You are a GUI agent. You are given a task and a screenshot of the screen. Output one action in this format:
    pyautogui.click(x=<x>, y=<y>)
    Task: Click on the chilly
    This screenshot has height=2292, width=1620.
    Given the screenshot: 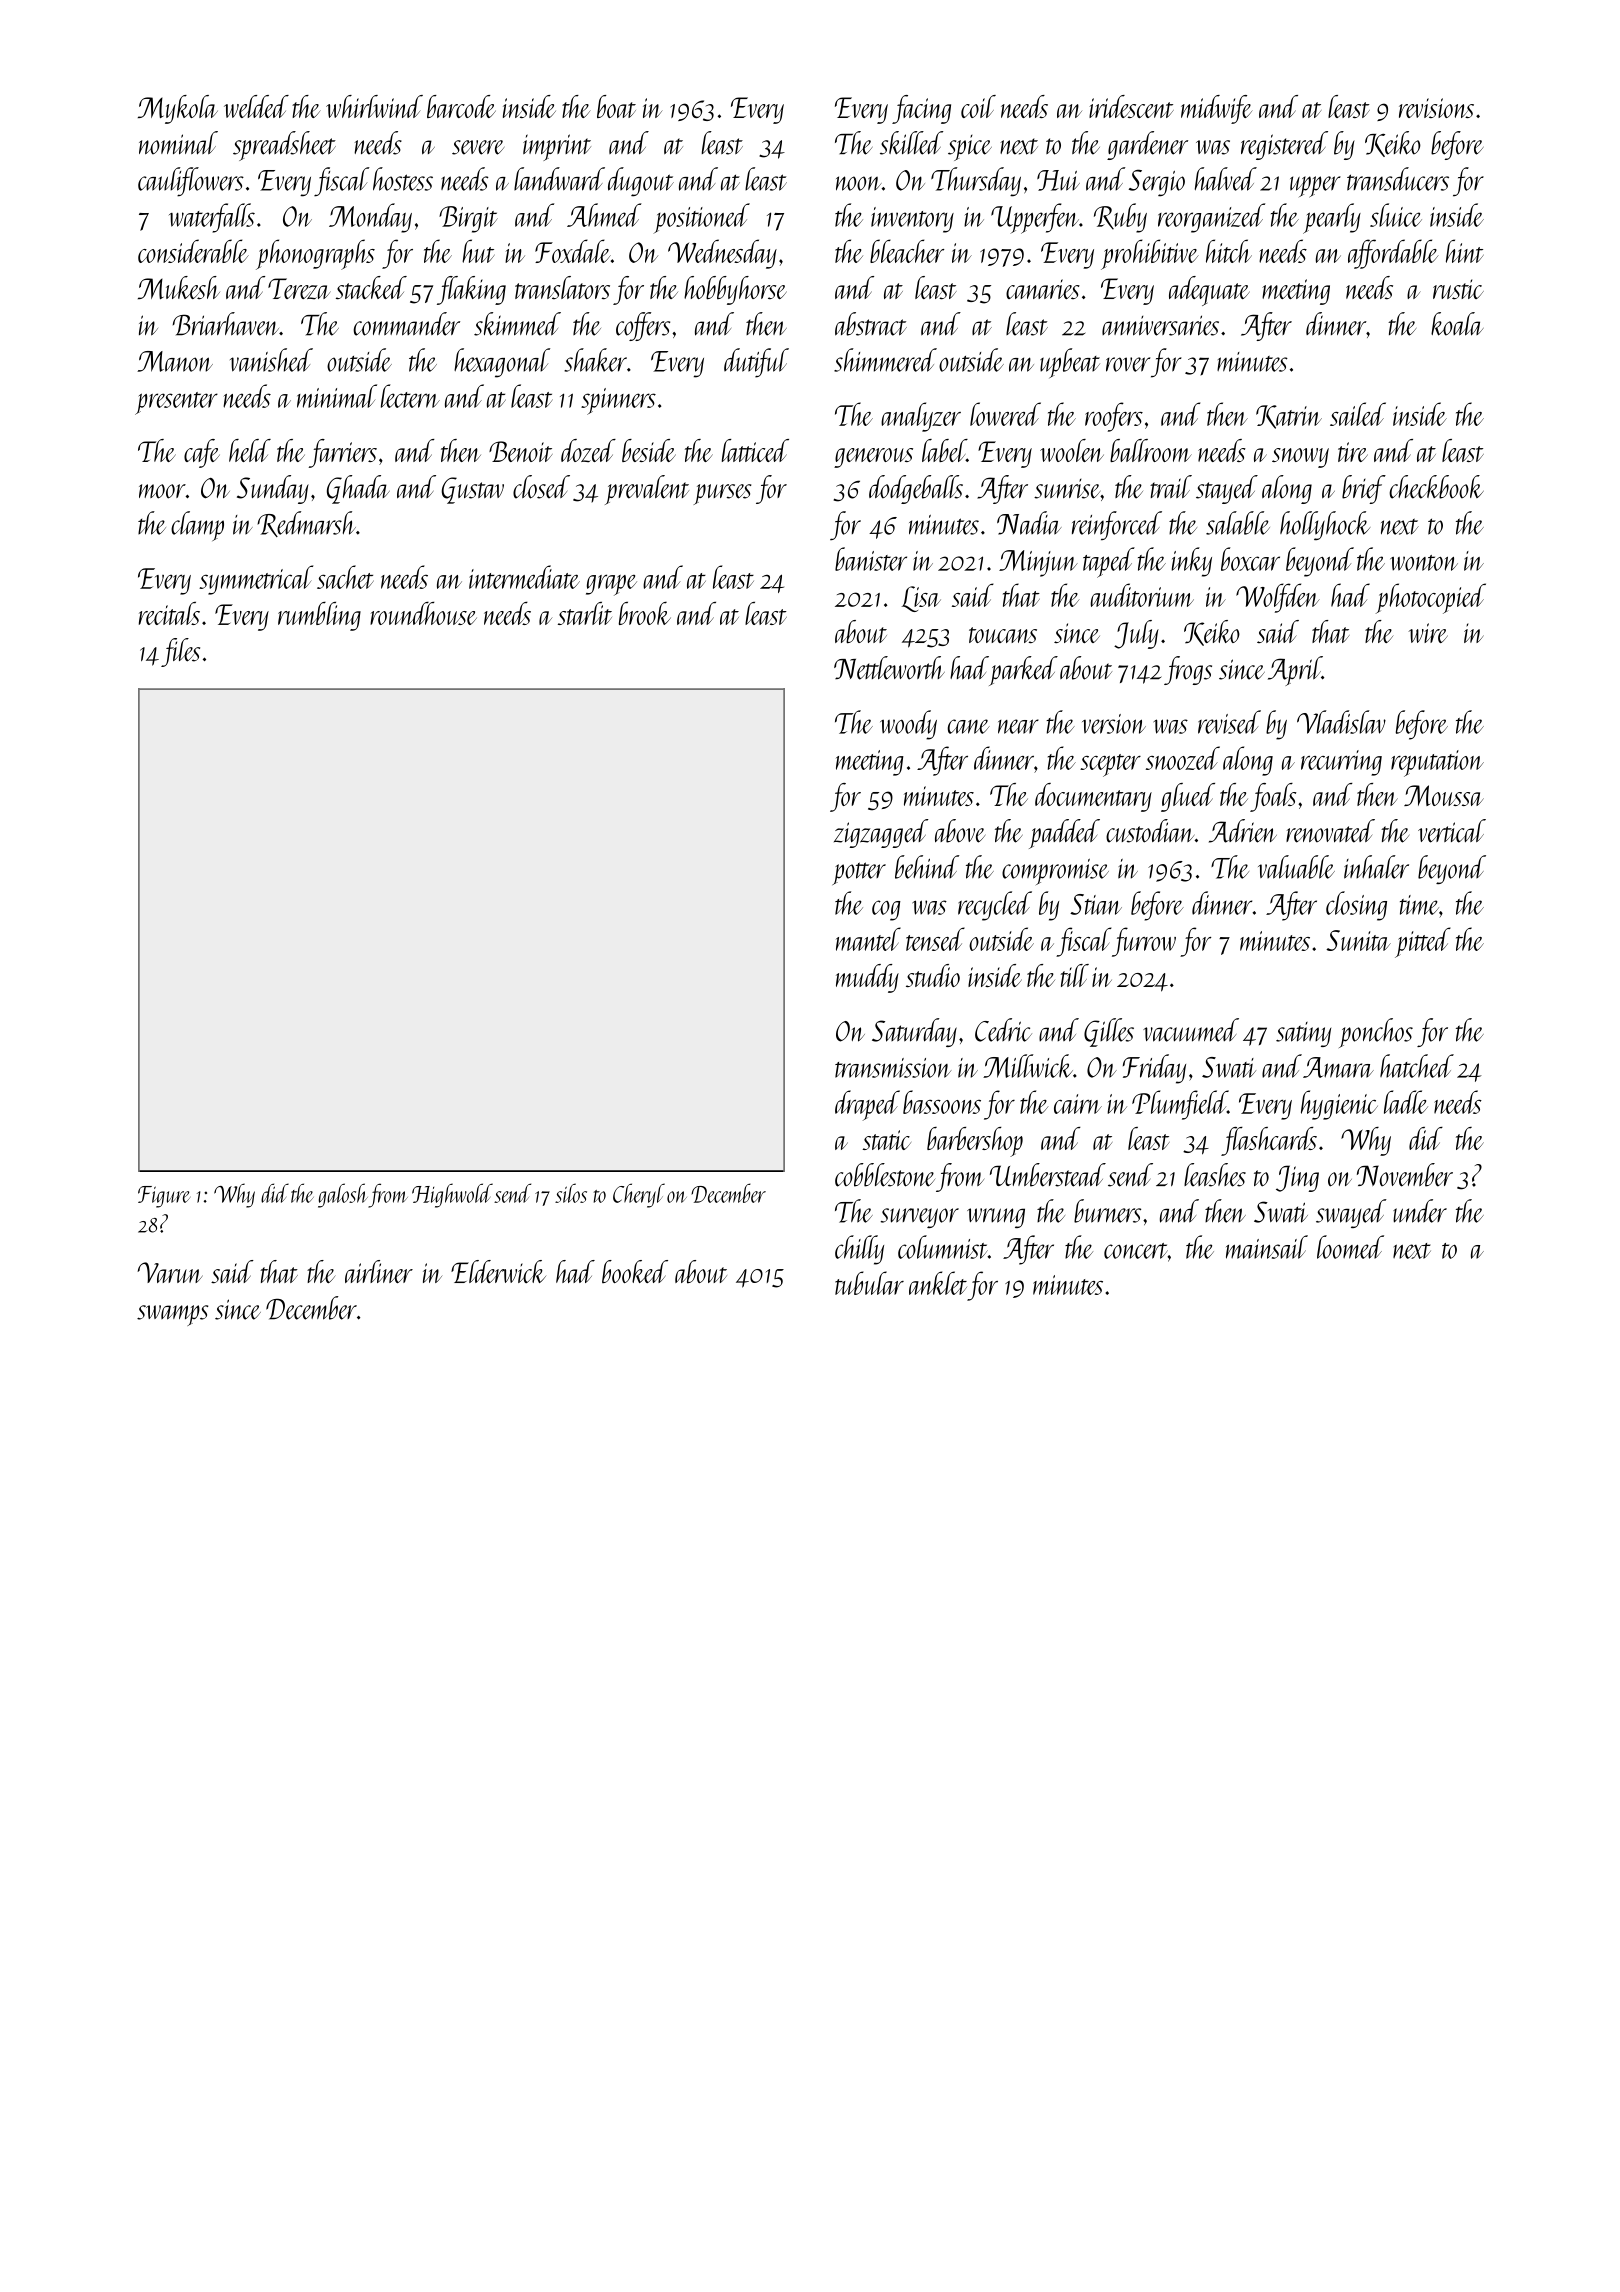 What is the action you would take?
    pyautogui.click(x=859, y=1250)
